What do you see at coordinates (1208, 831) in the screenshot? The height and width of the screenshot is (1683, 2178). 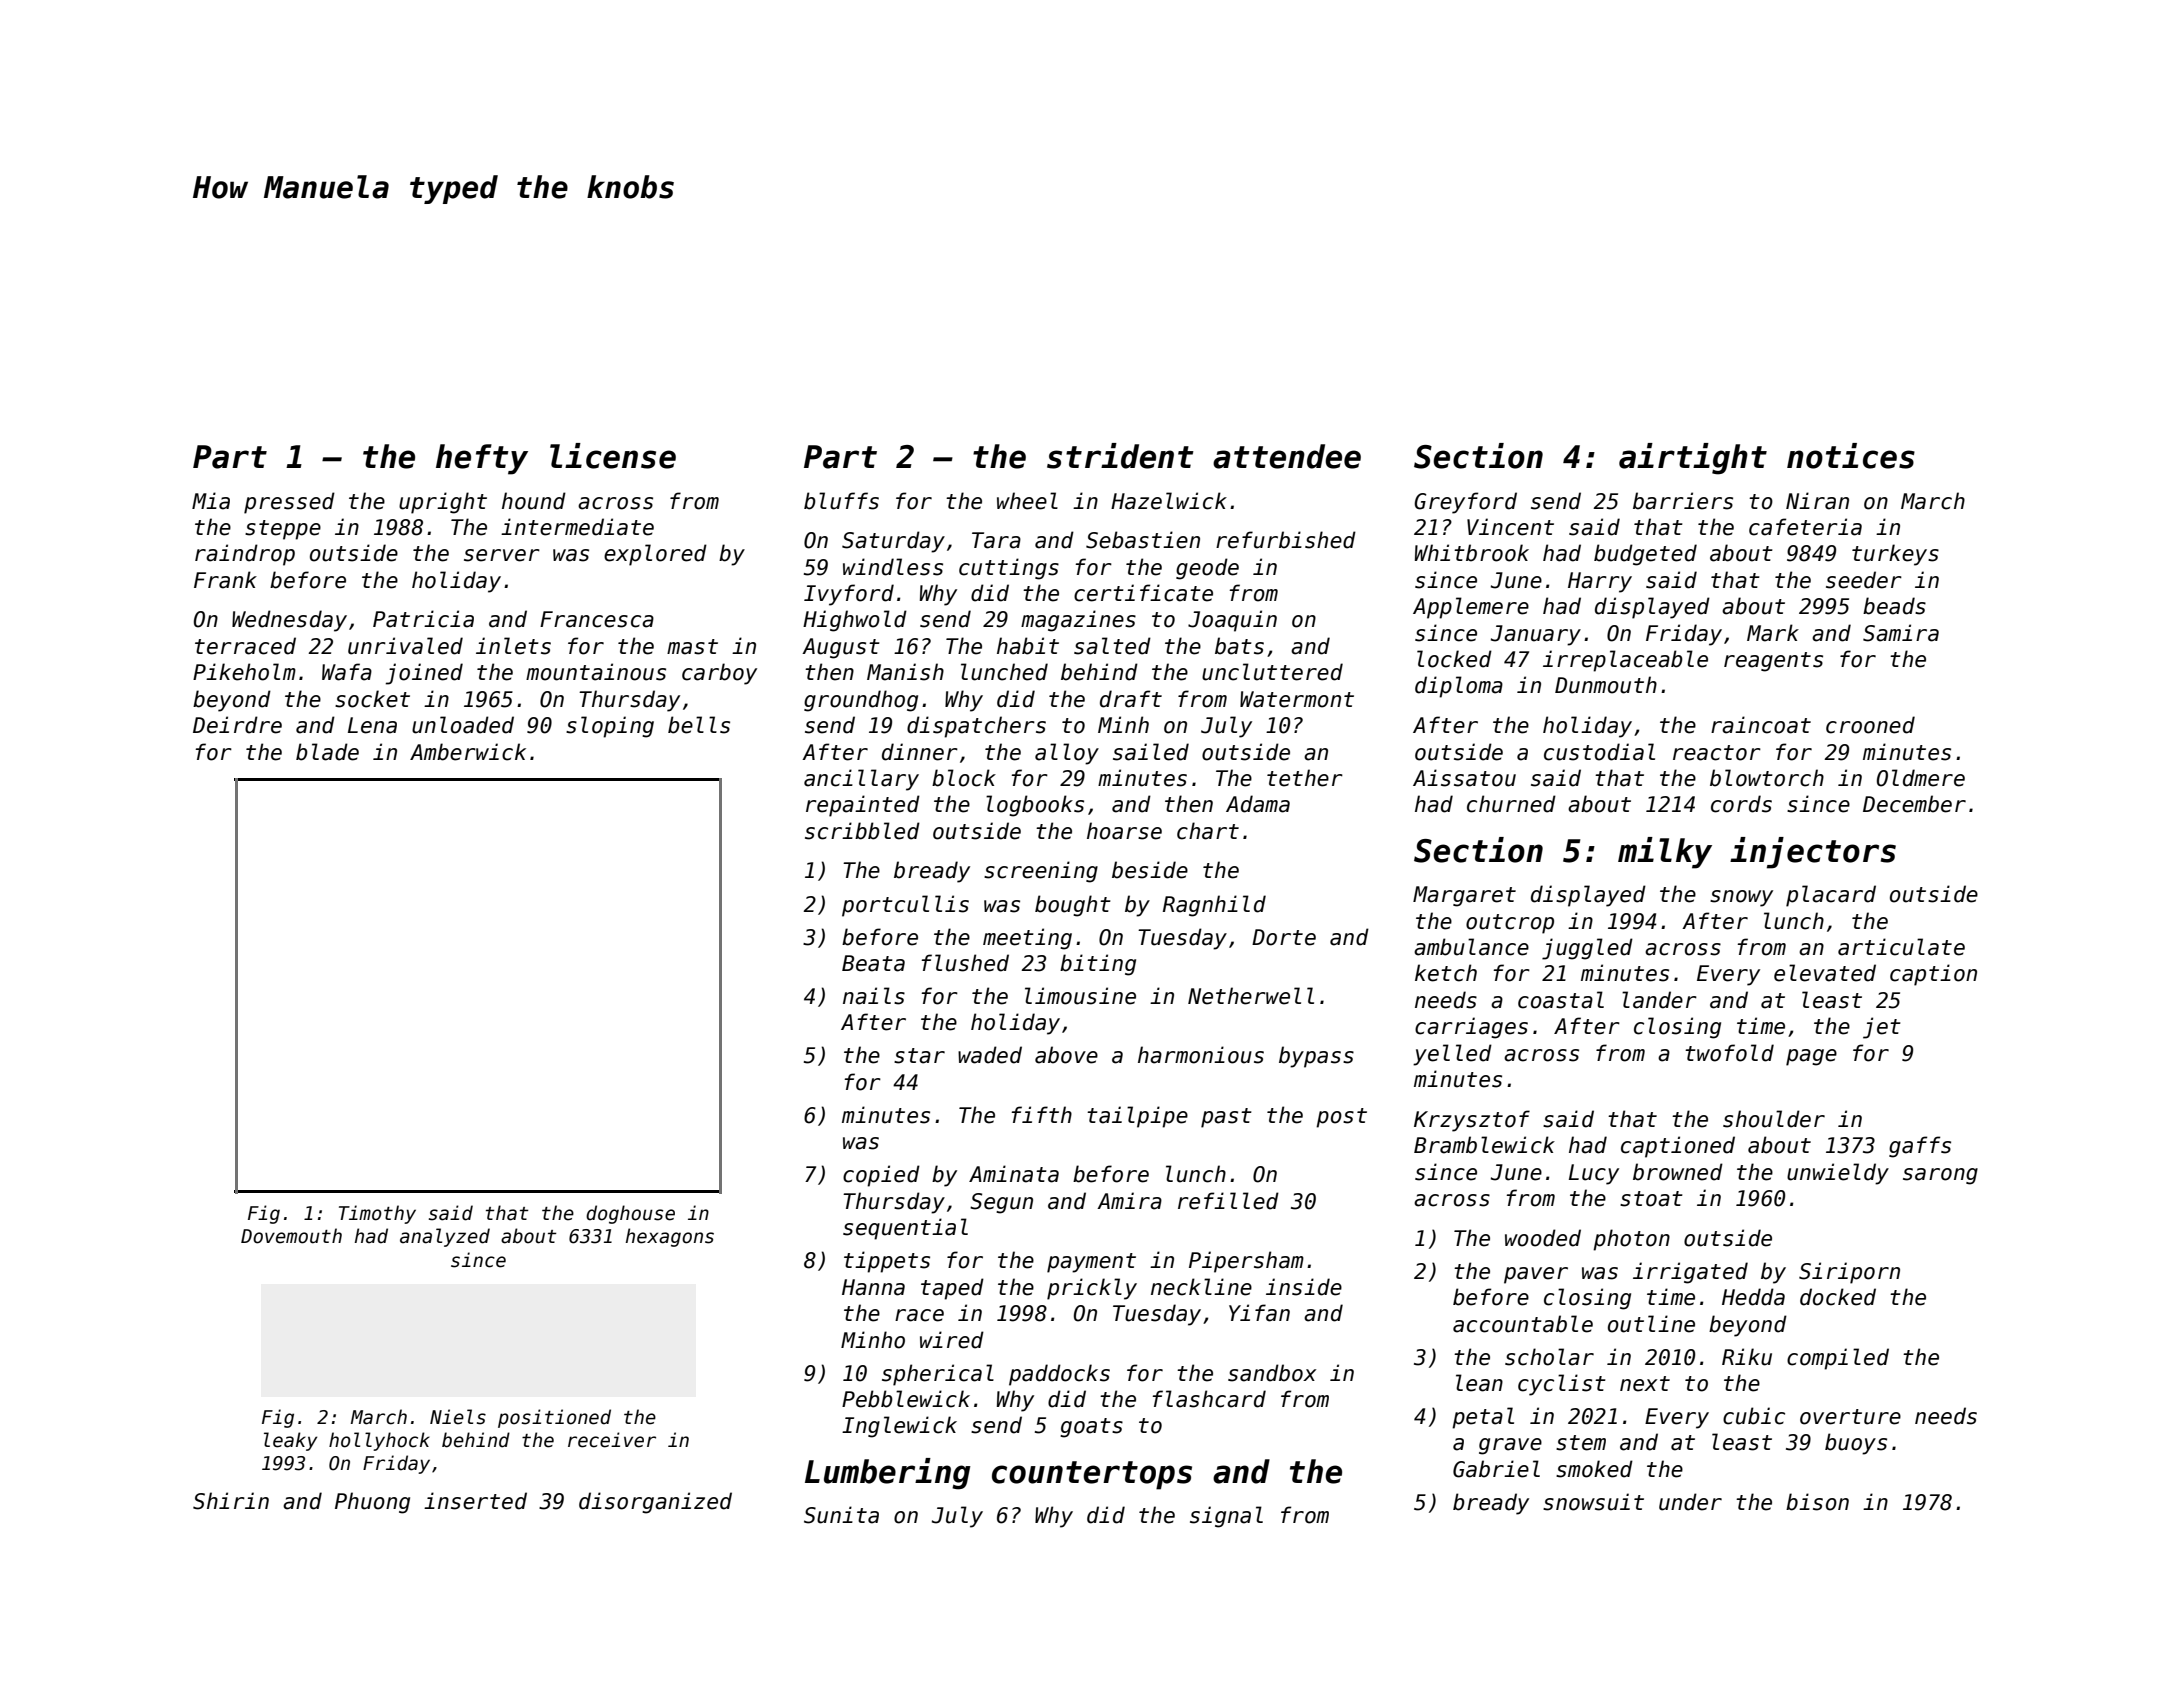 I see `chart` at bounding box center [1208, 831].
